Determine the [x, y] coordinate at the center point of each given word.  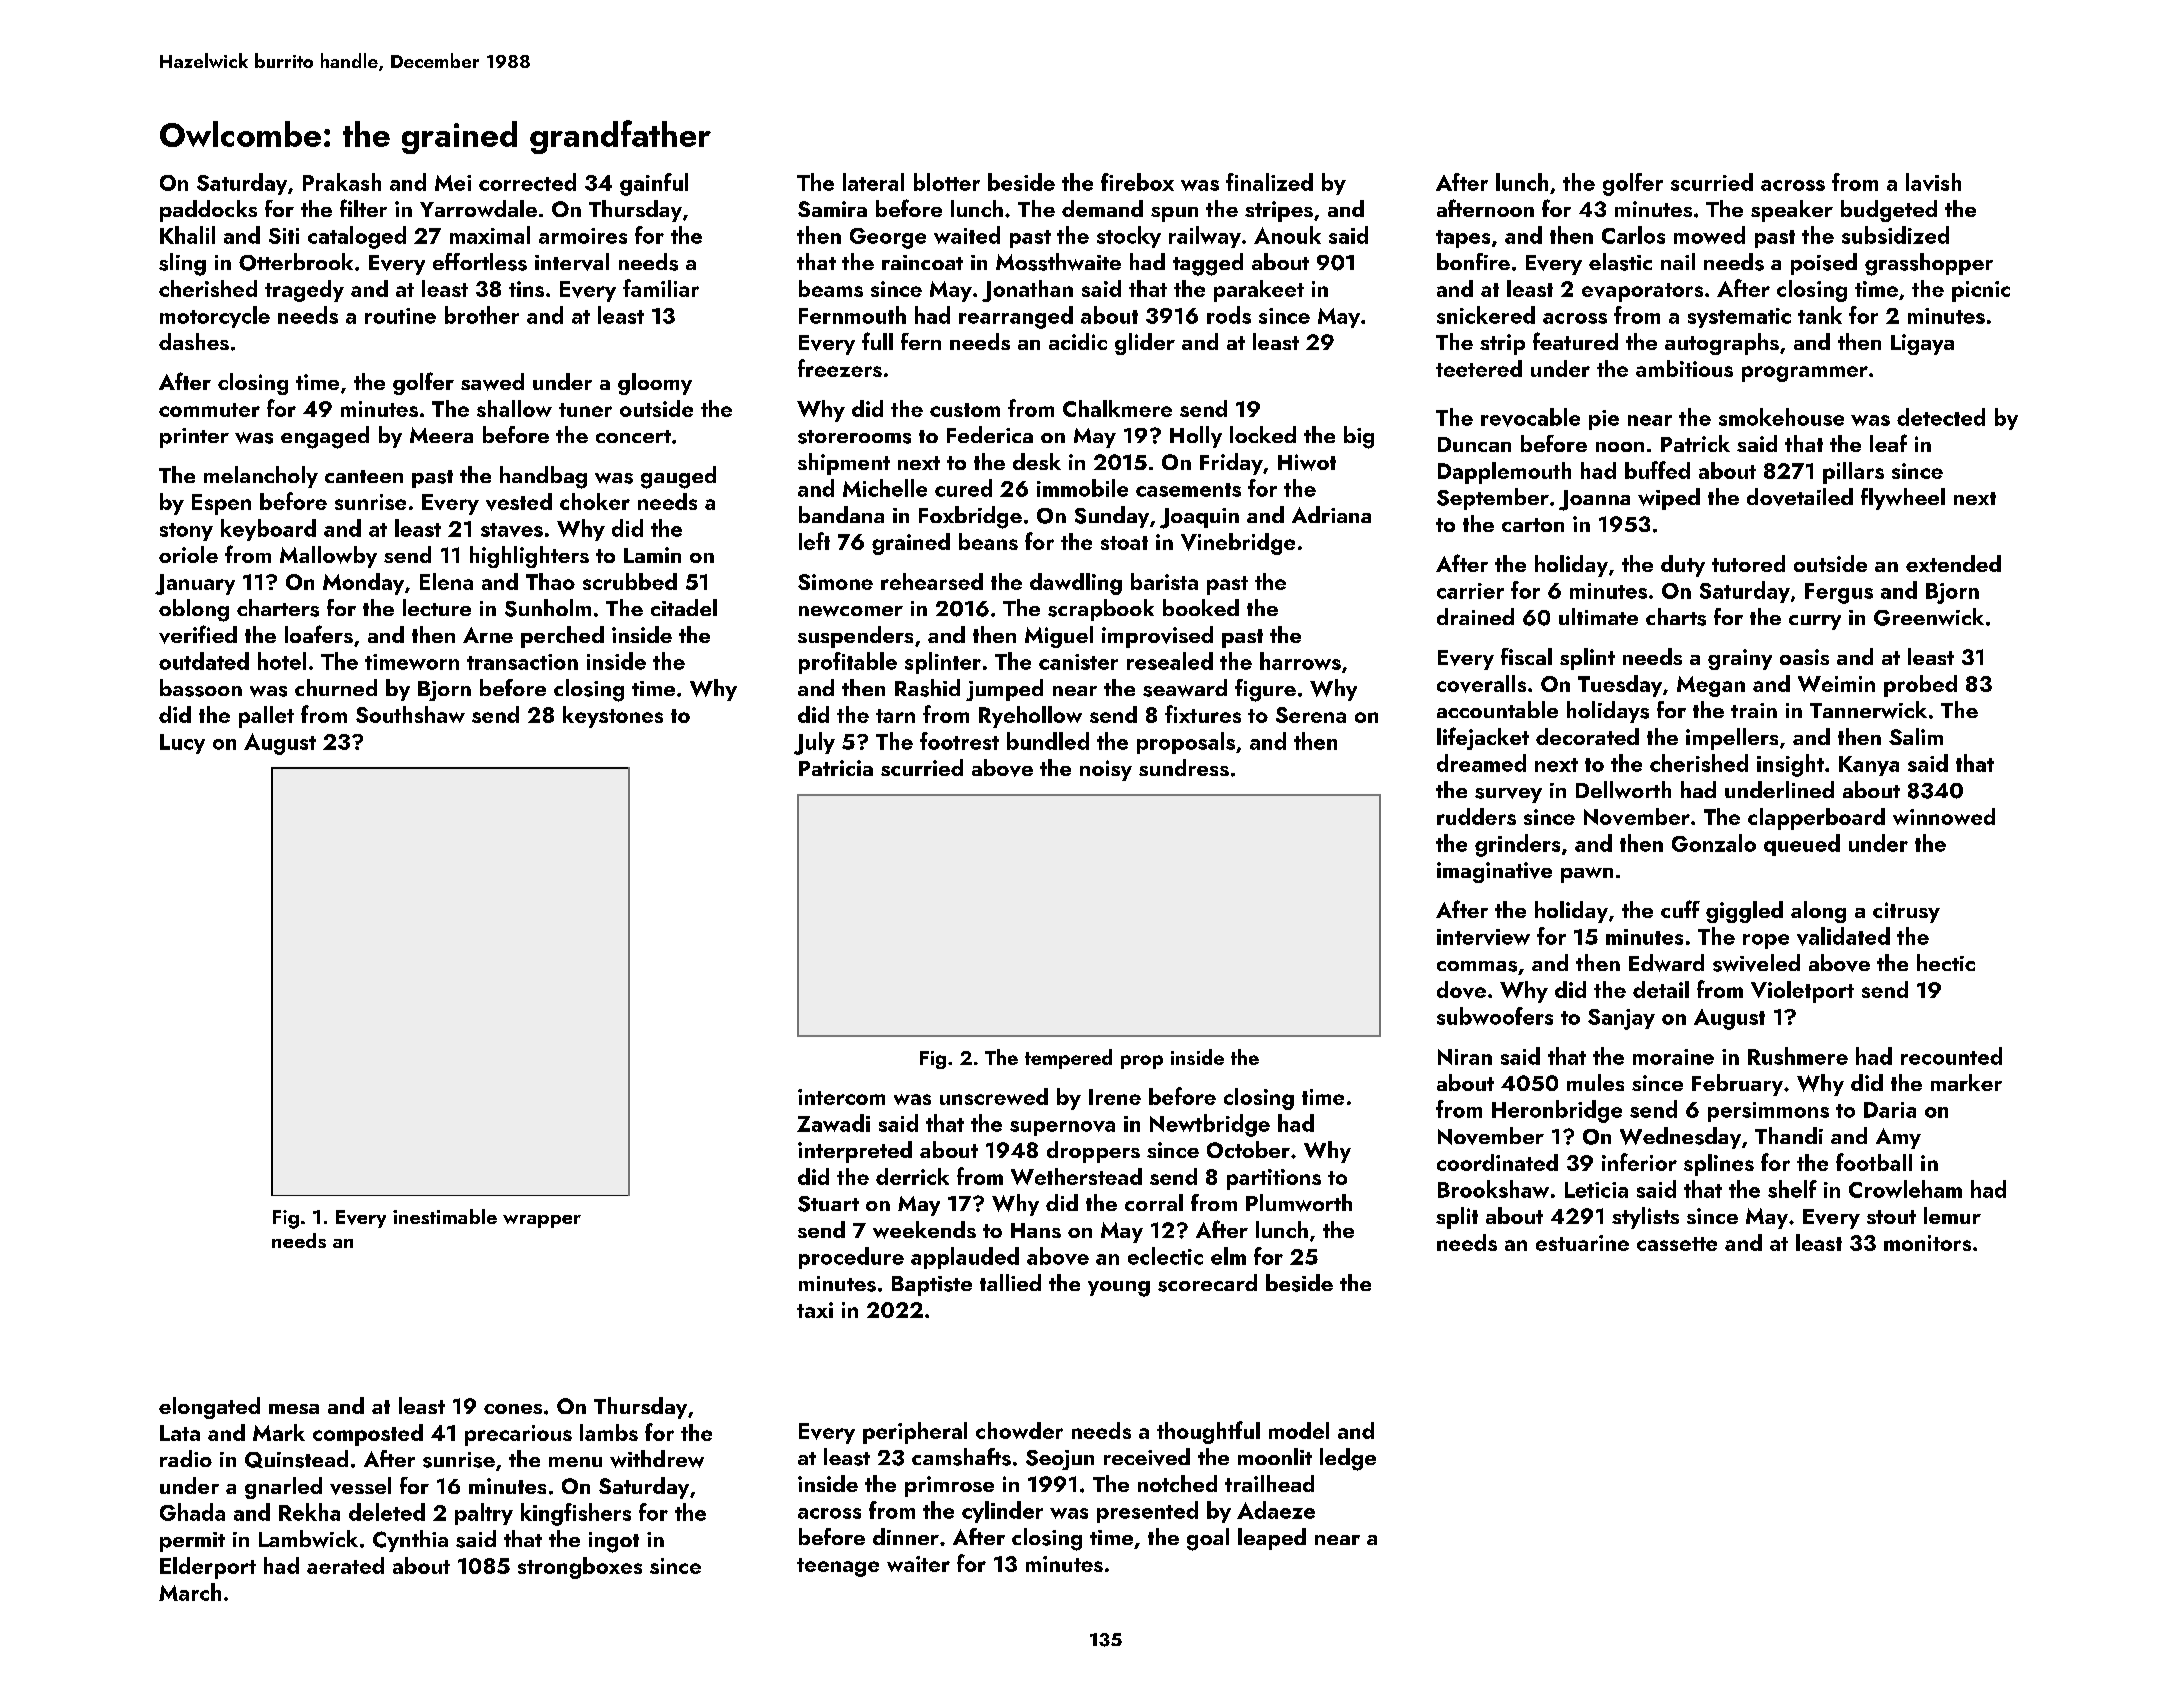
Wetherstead [1076, 1176]
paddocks [208, 211]
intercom [841, 1097]
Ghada [192, 1512]
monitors [1927, 1243]
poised [1824, 264]
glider [1145, 344]
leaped [1272, 1539]
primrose [949, 1486]
